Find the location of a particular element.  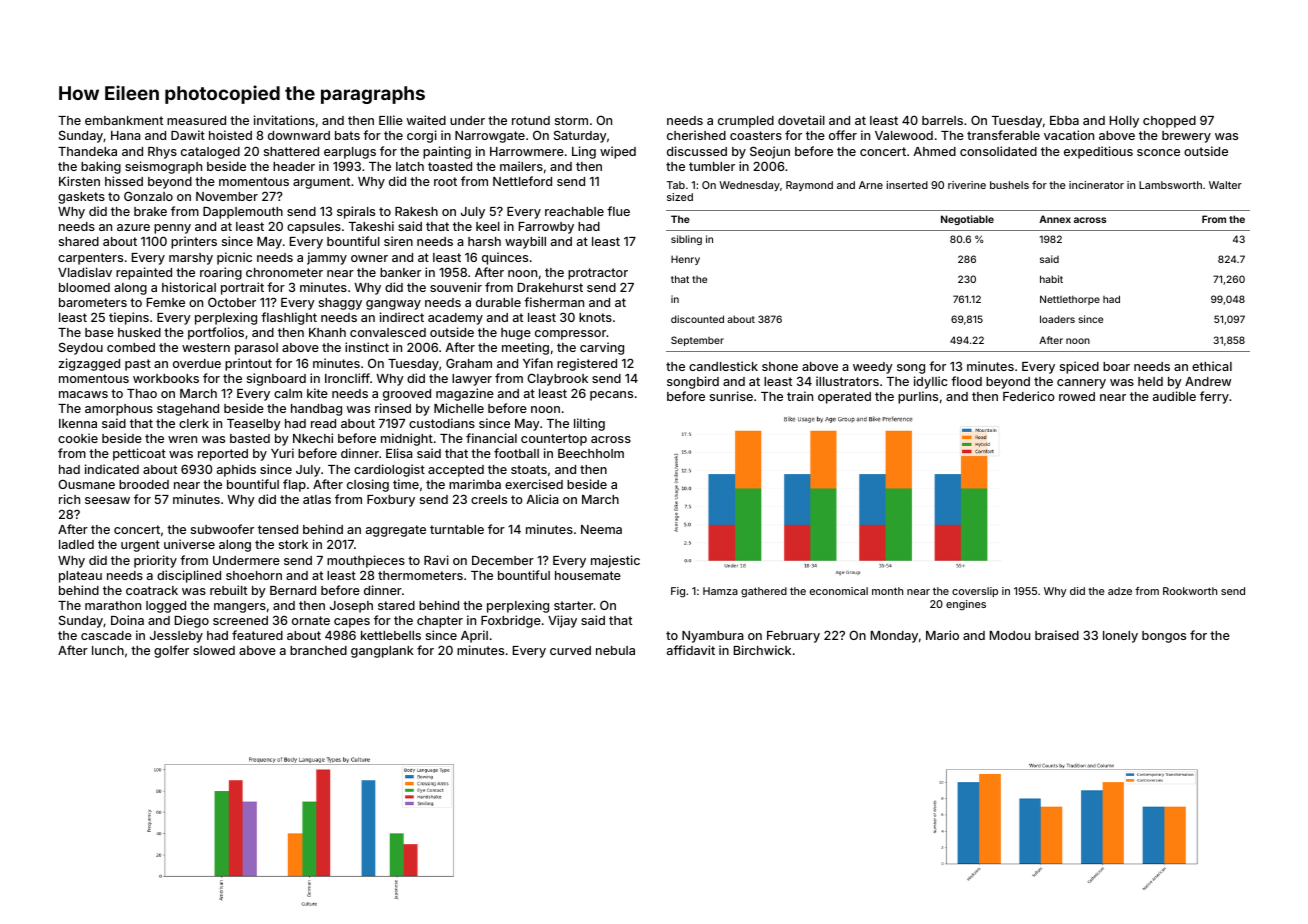

tumbler is located at coordinates (712, 166).
